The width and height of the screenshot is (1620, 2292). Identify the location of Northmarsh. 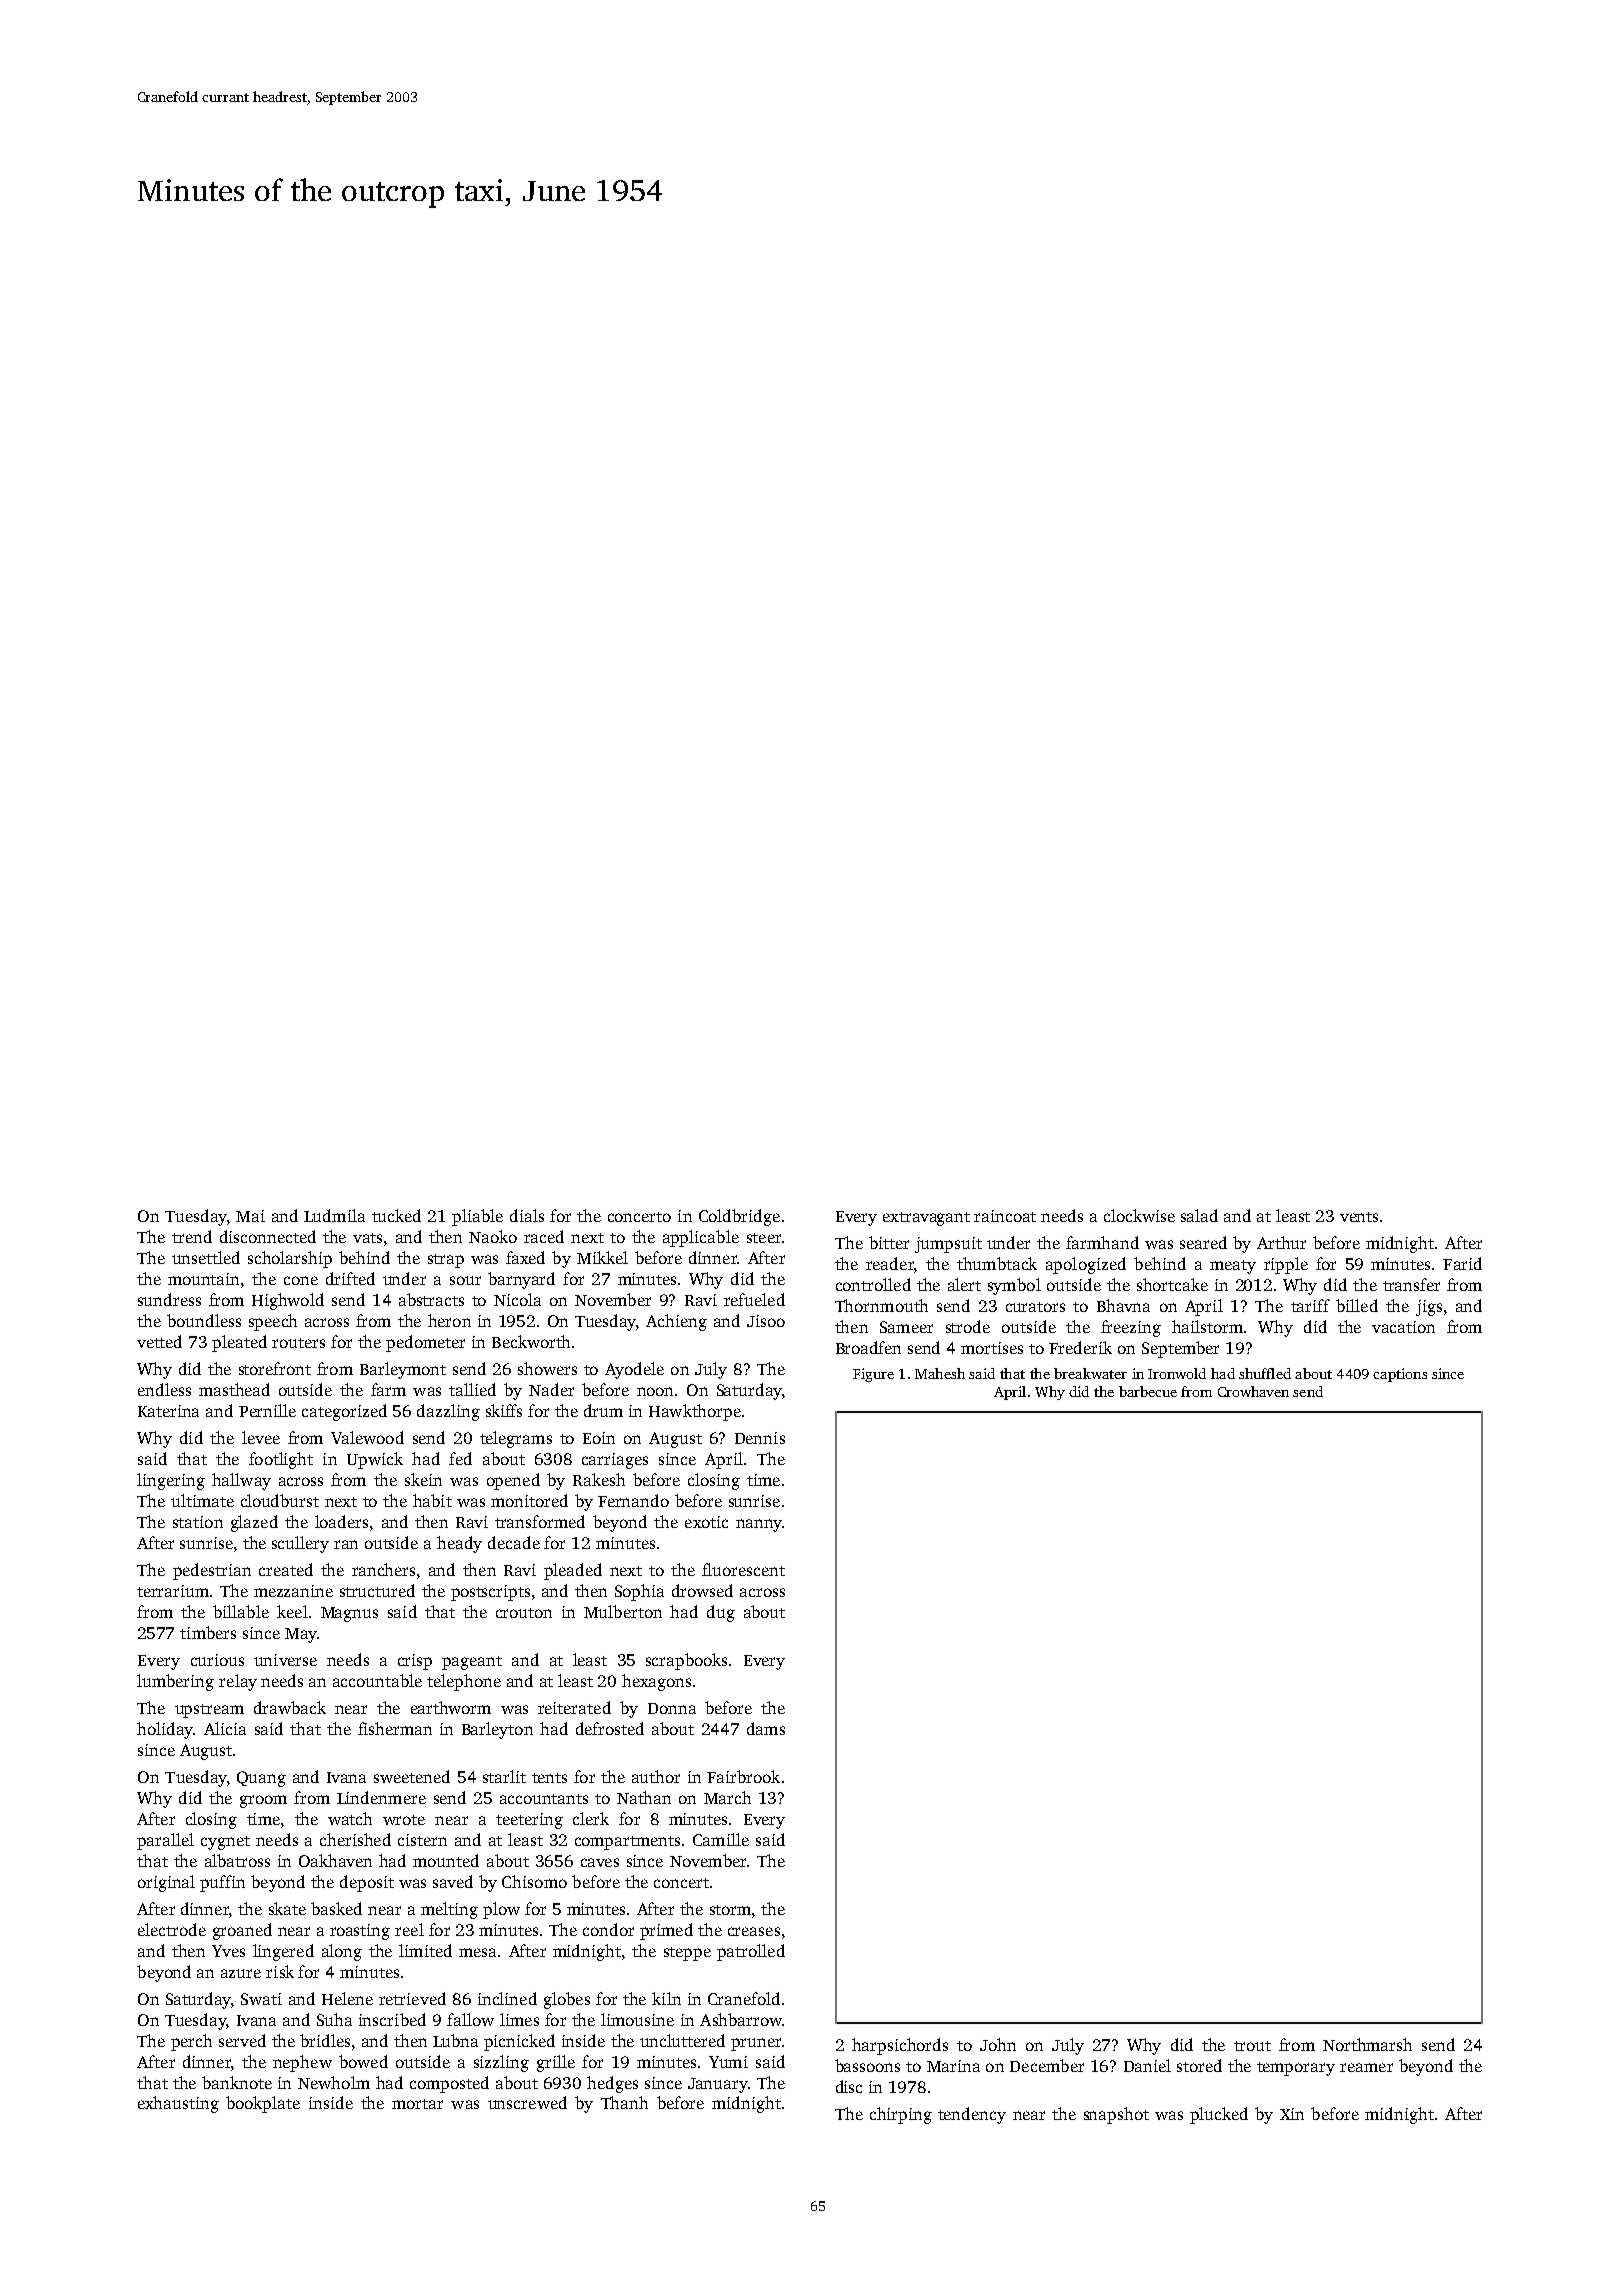
(1367, 2044).
